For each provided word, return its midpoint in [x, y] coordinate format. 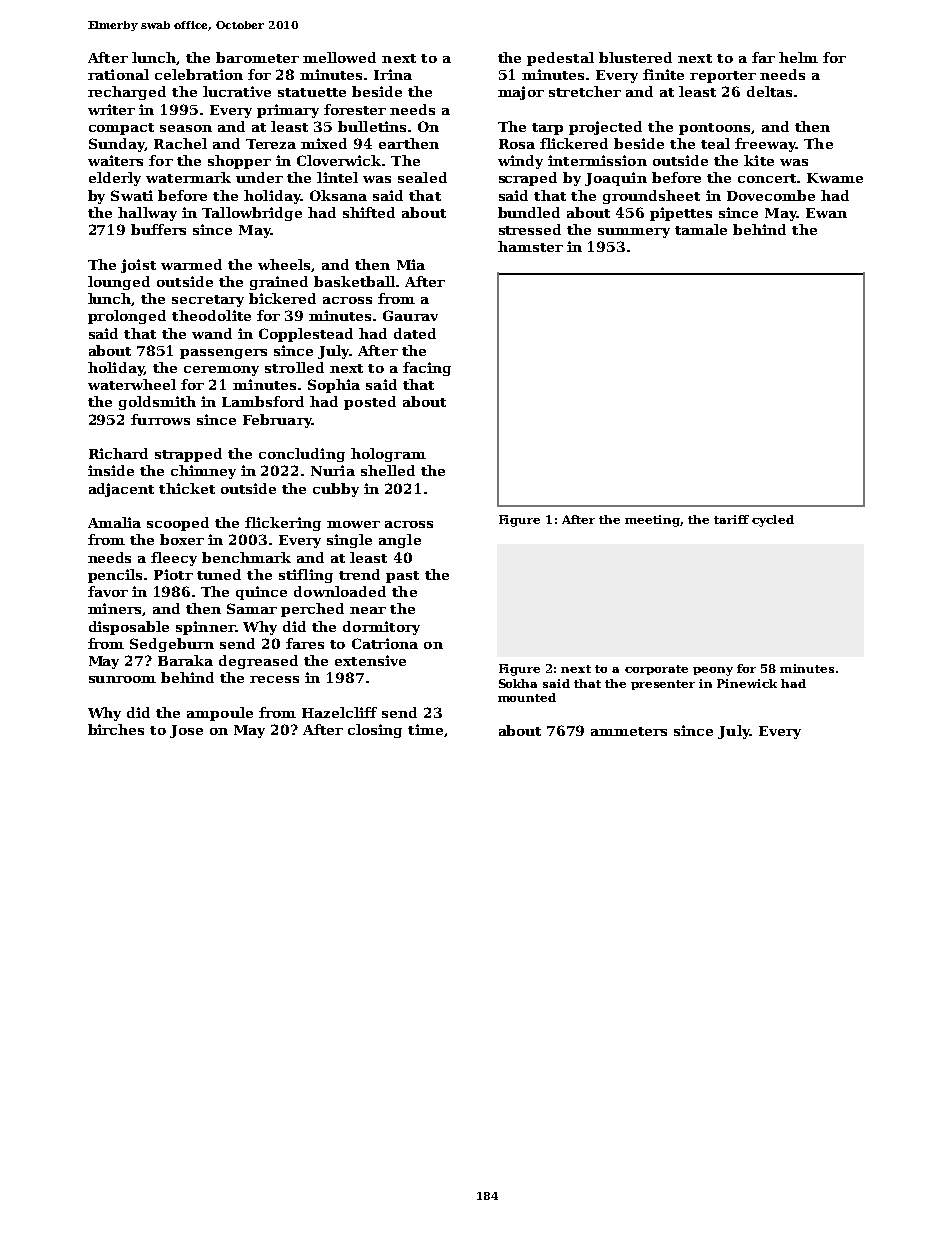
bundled [529, 212]
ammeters [629, 731]
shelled [388, 470]
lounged [119, 283]
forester [355, 109]
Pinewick [747, 683]
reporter [723, 77]
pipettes [681, 214]
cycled [773, 521]
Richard [118, 453]
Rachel [180, 143]
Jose [186, 731]
